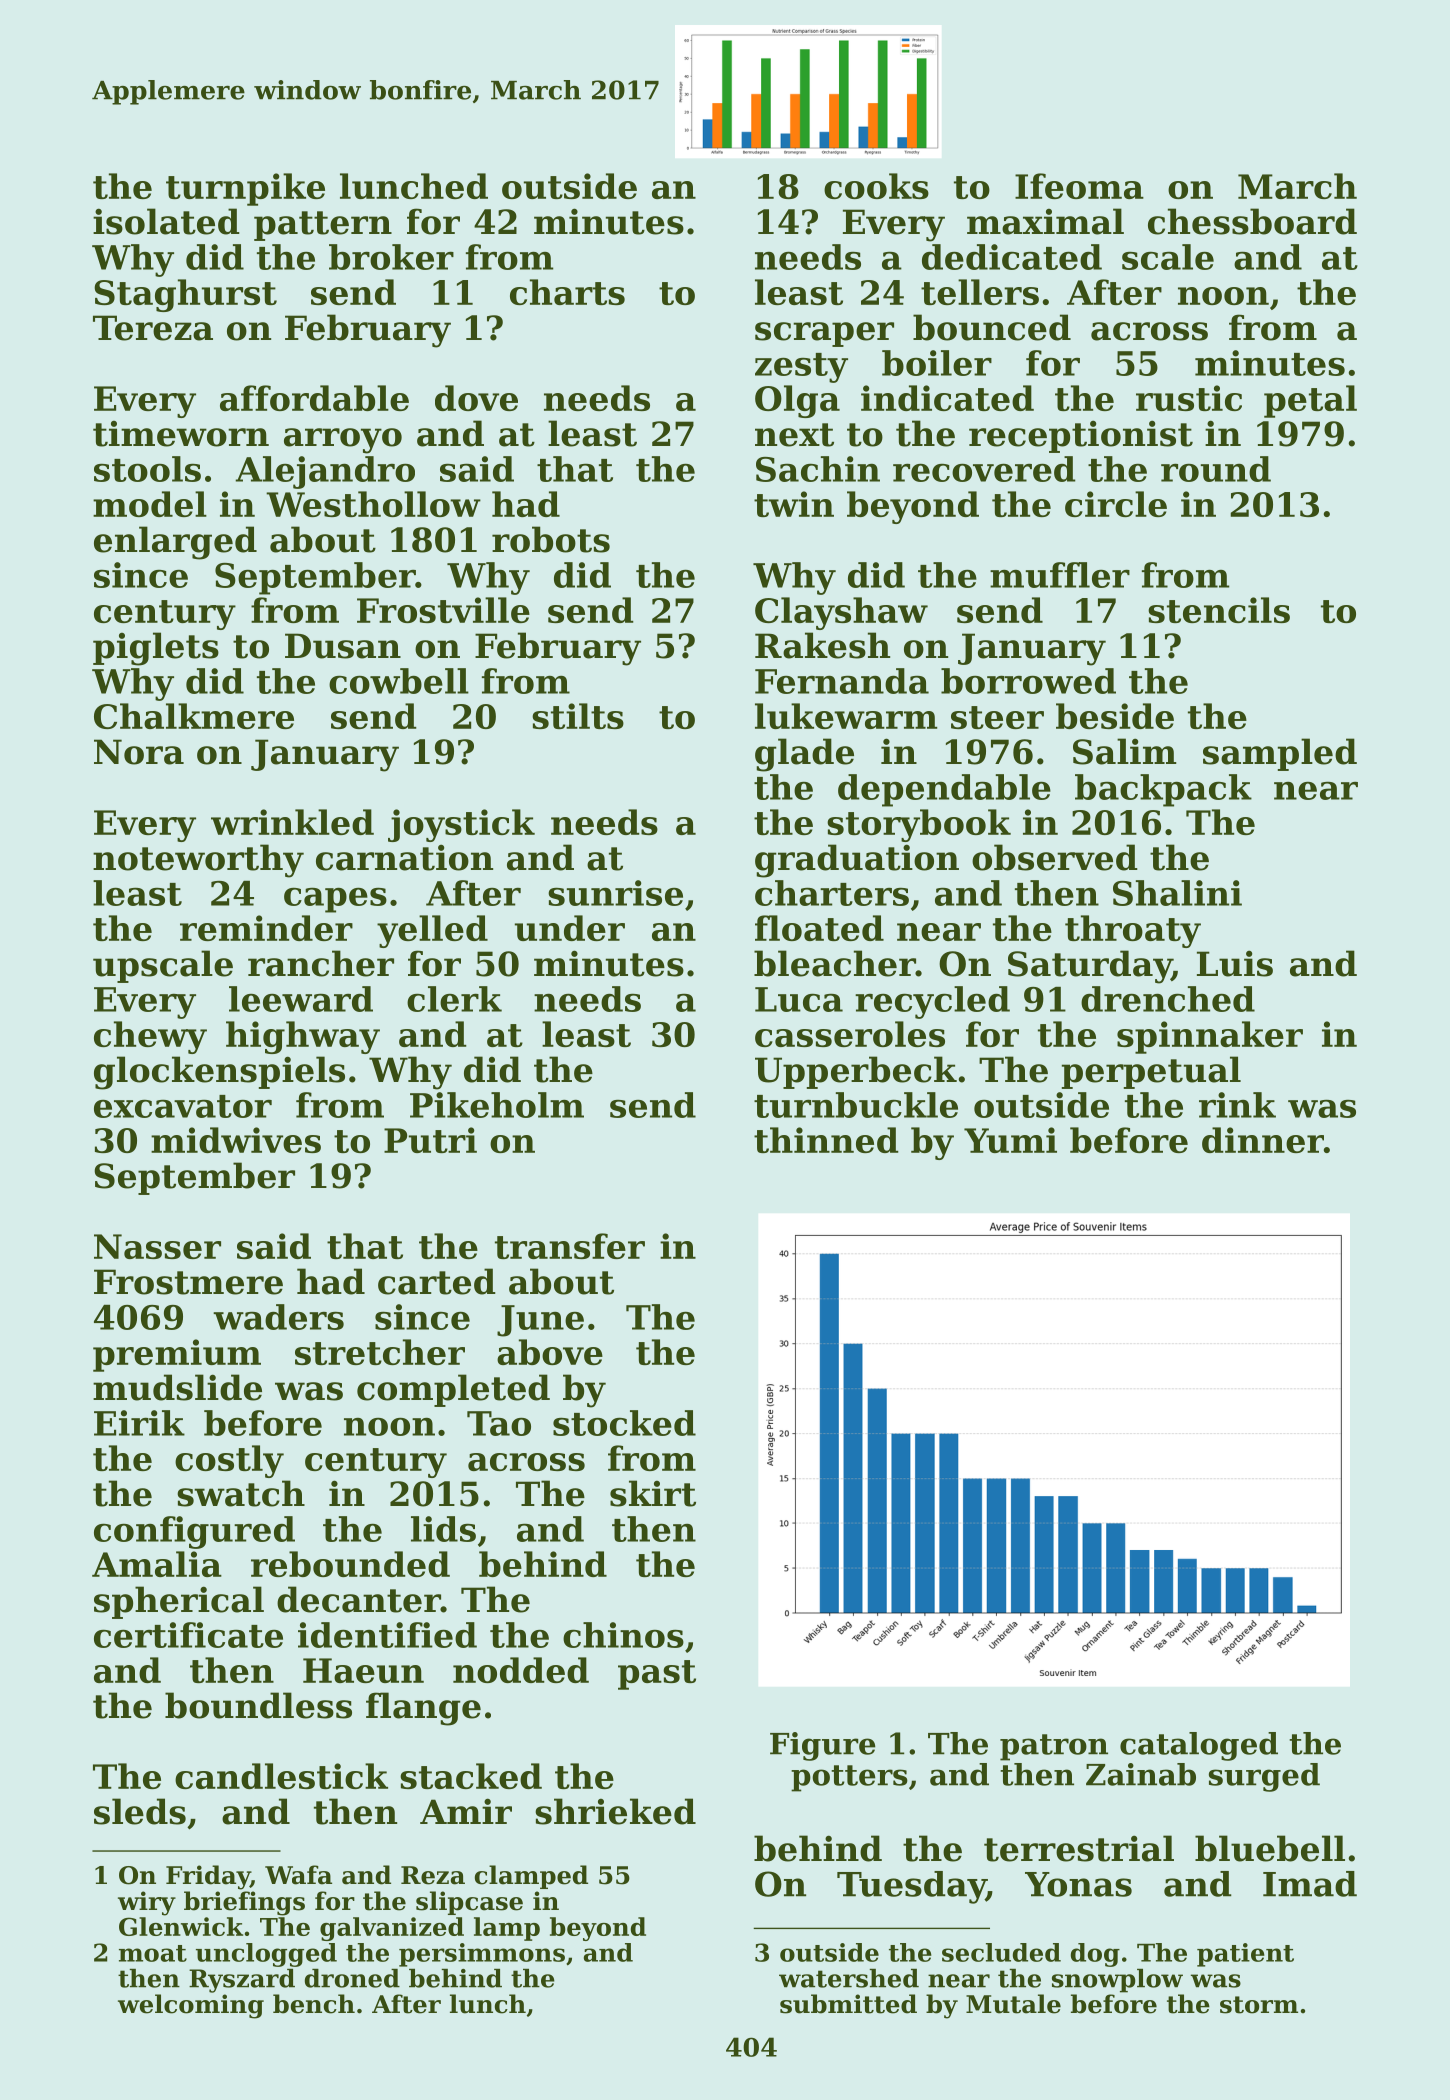  What do you see at coordinates (1133, 931) in the page?
I see `throaty` at bounding box center [1133, 931].
